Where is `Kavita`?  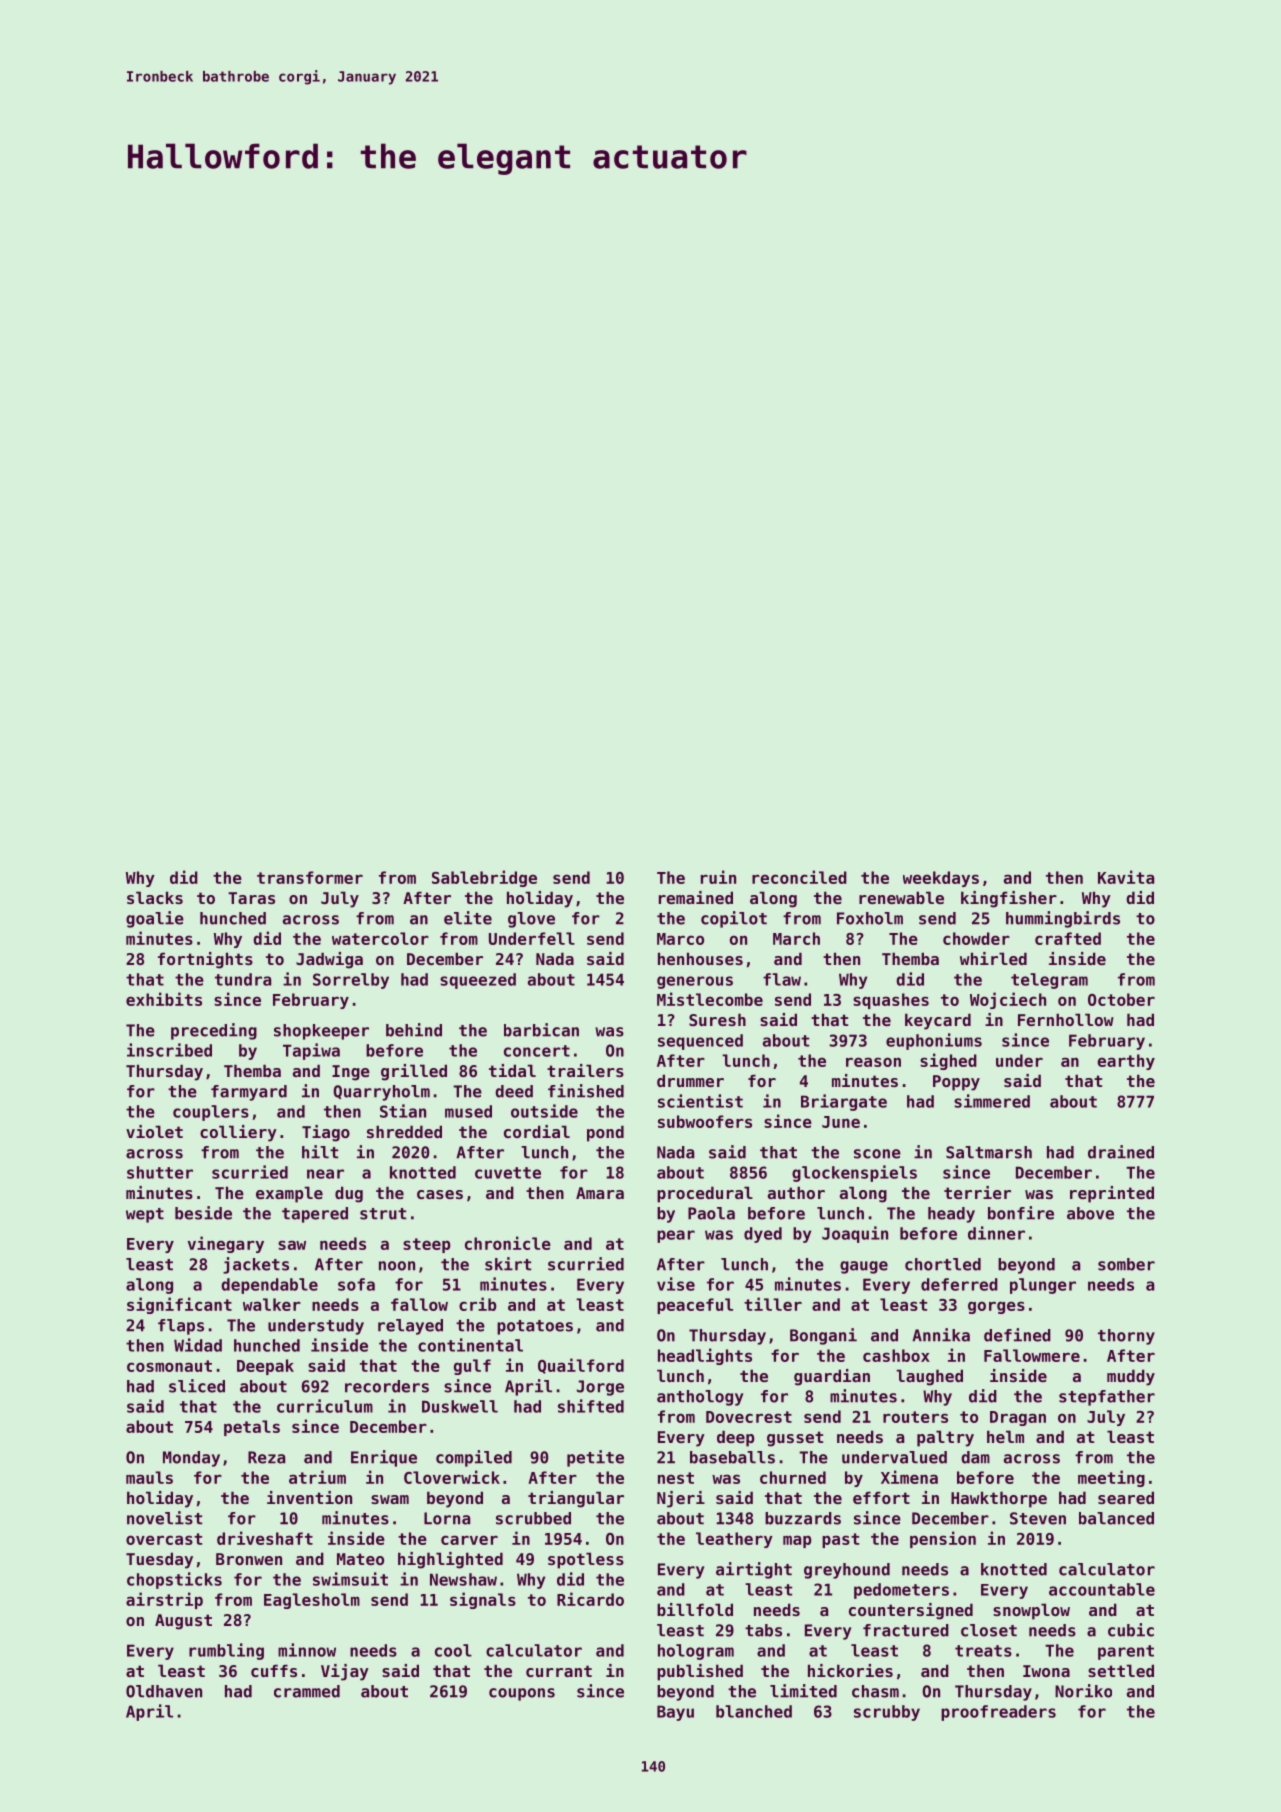
Kavita is located at coordinates (1126, 877).
